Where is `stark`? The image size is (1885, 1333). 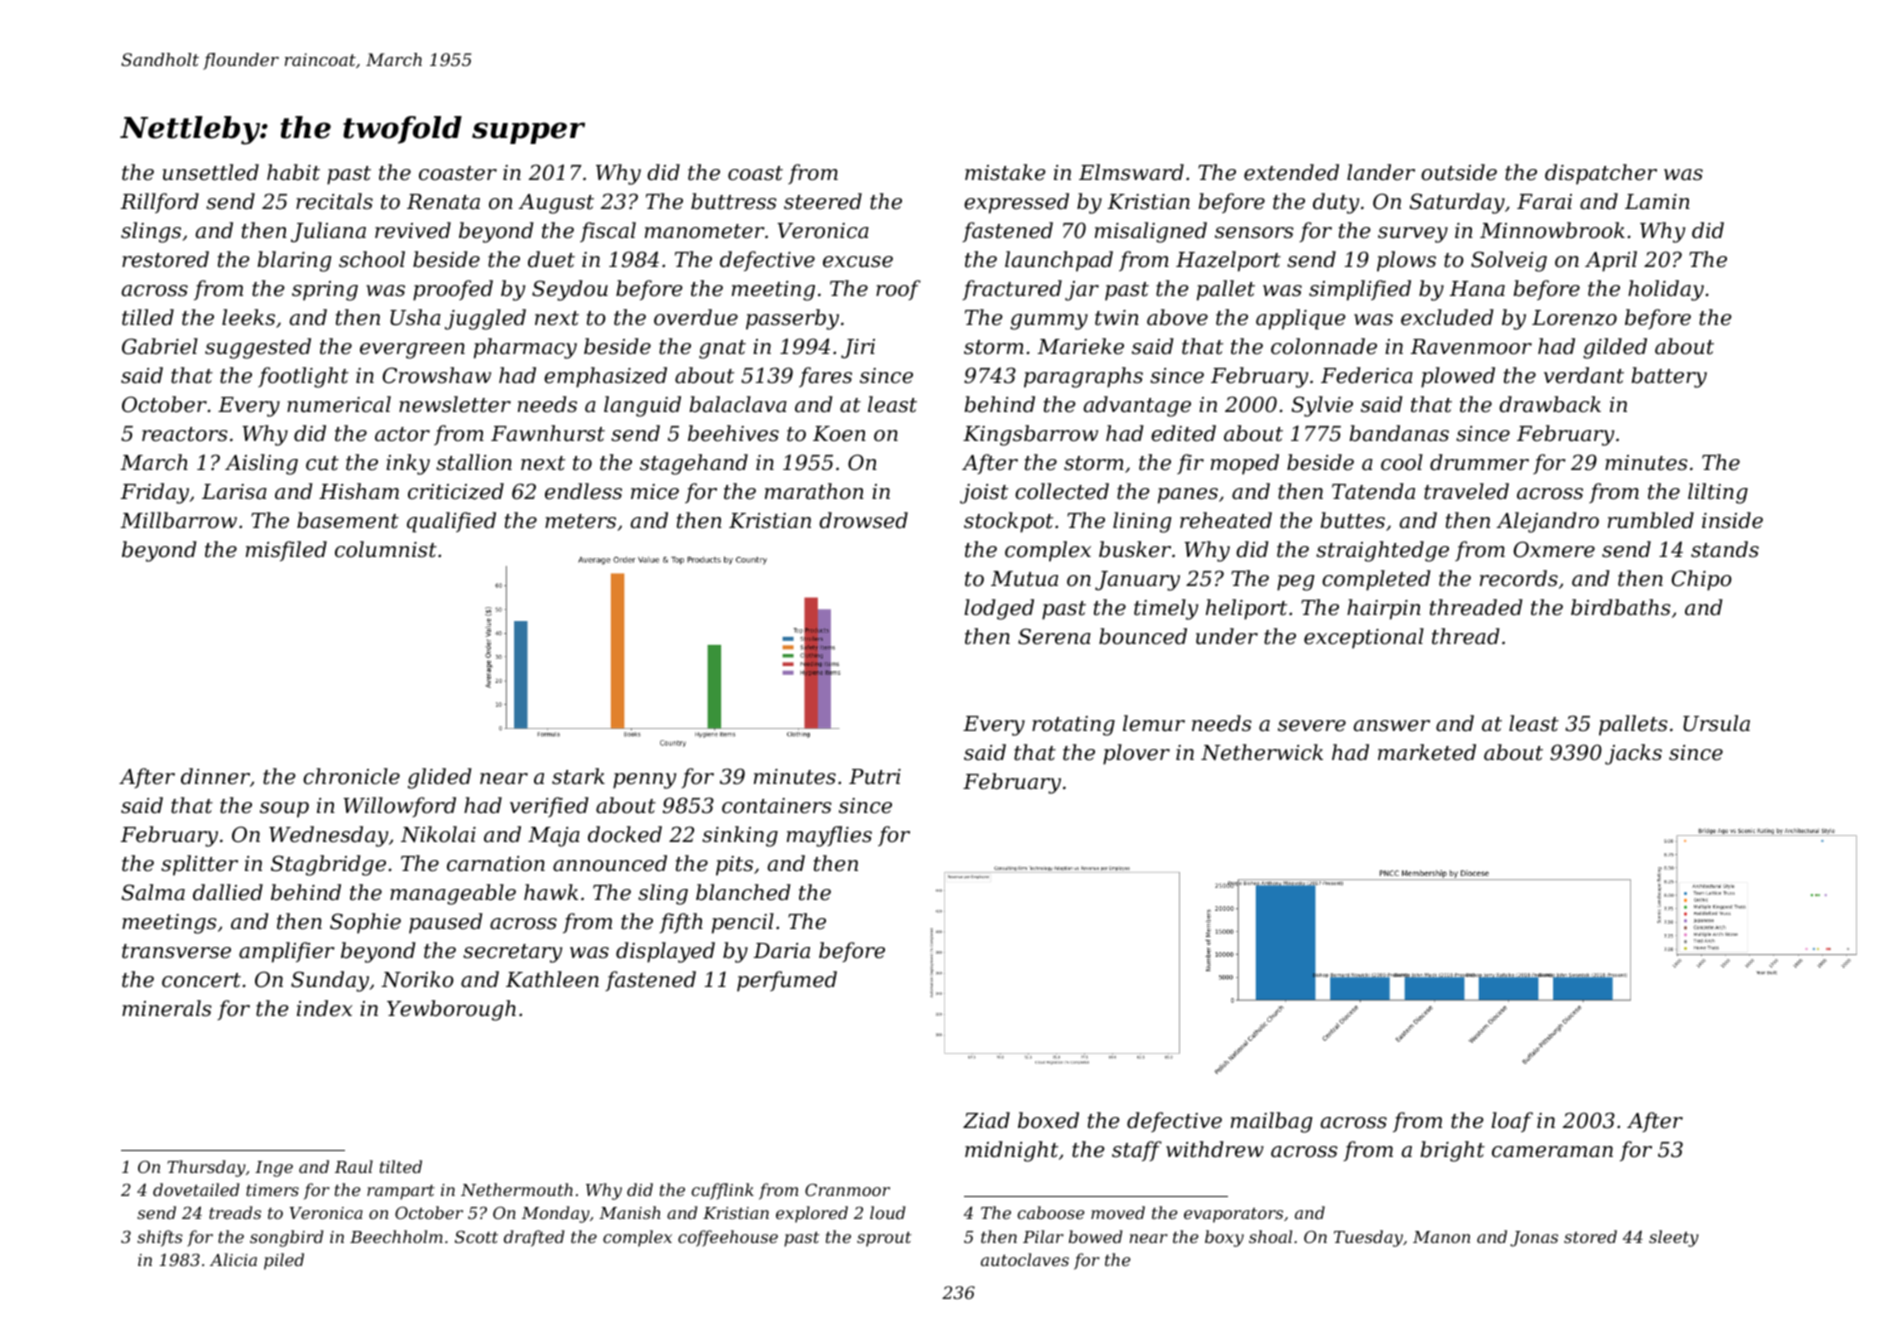
stark is located at coordinates (578, 776).
